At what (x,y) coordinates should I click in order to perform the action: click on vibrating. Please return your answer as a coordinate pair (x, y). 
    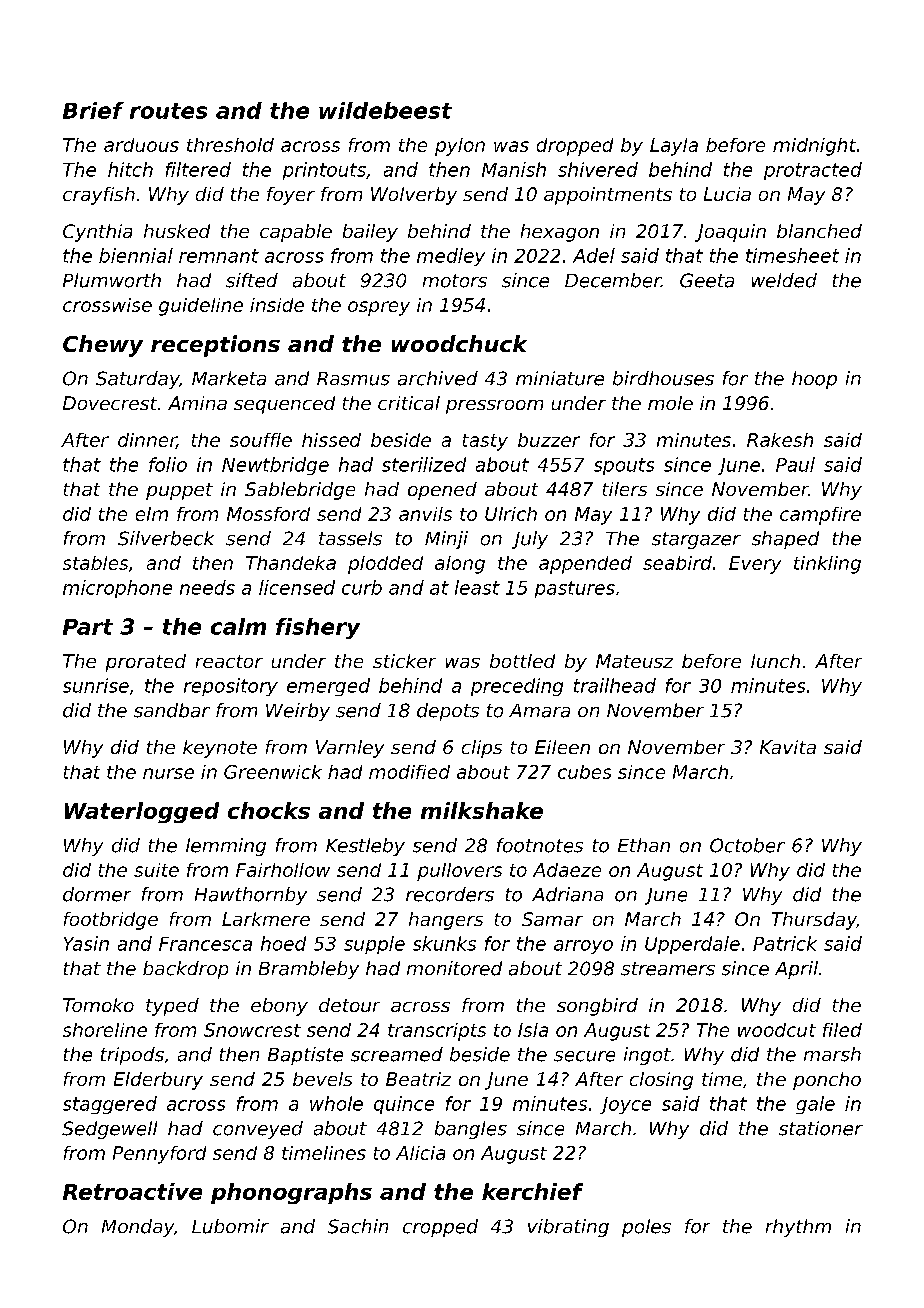
    Looking at the image, I should click on (568, 1228).
